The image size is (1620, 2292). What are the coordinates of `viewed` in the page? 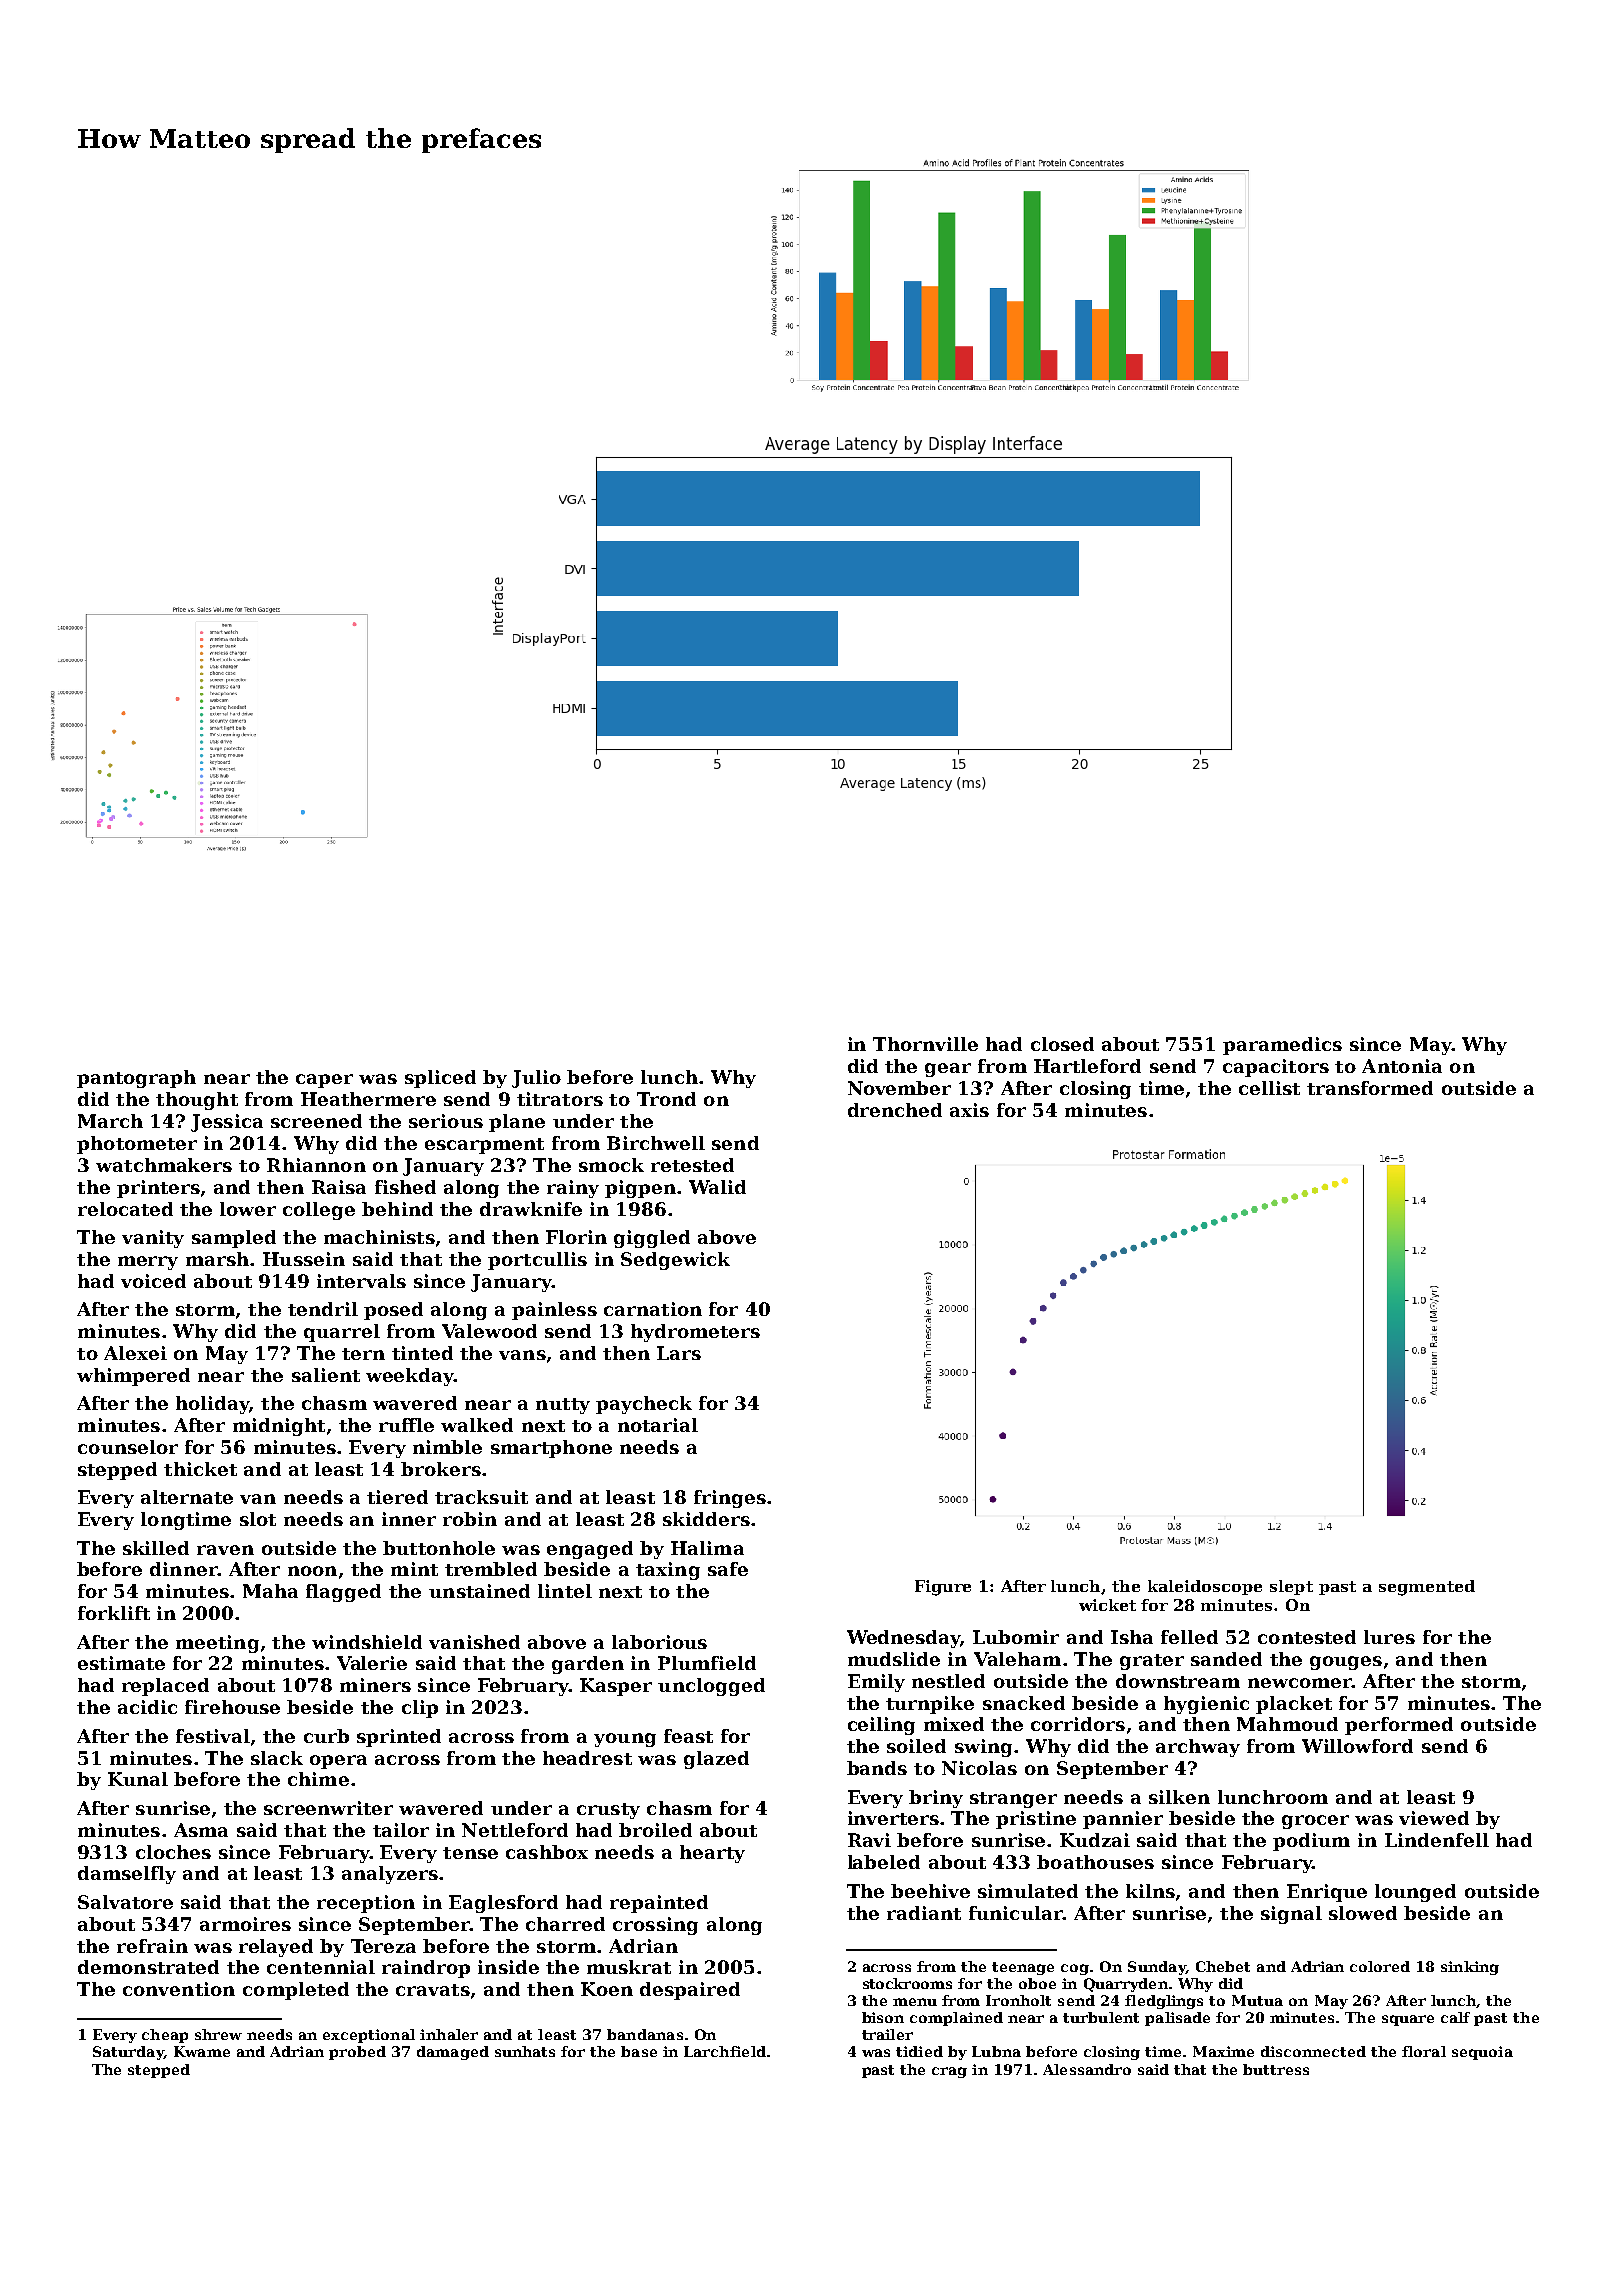 It's located at (1434, 1818).
